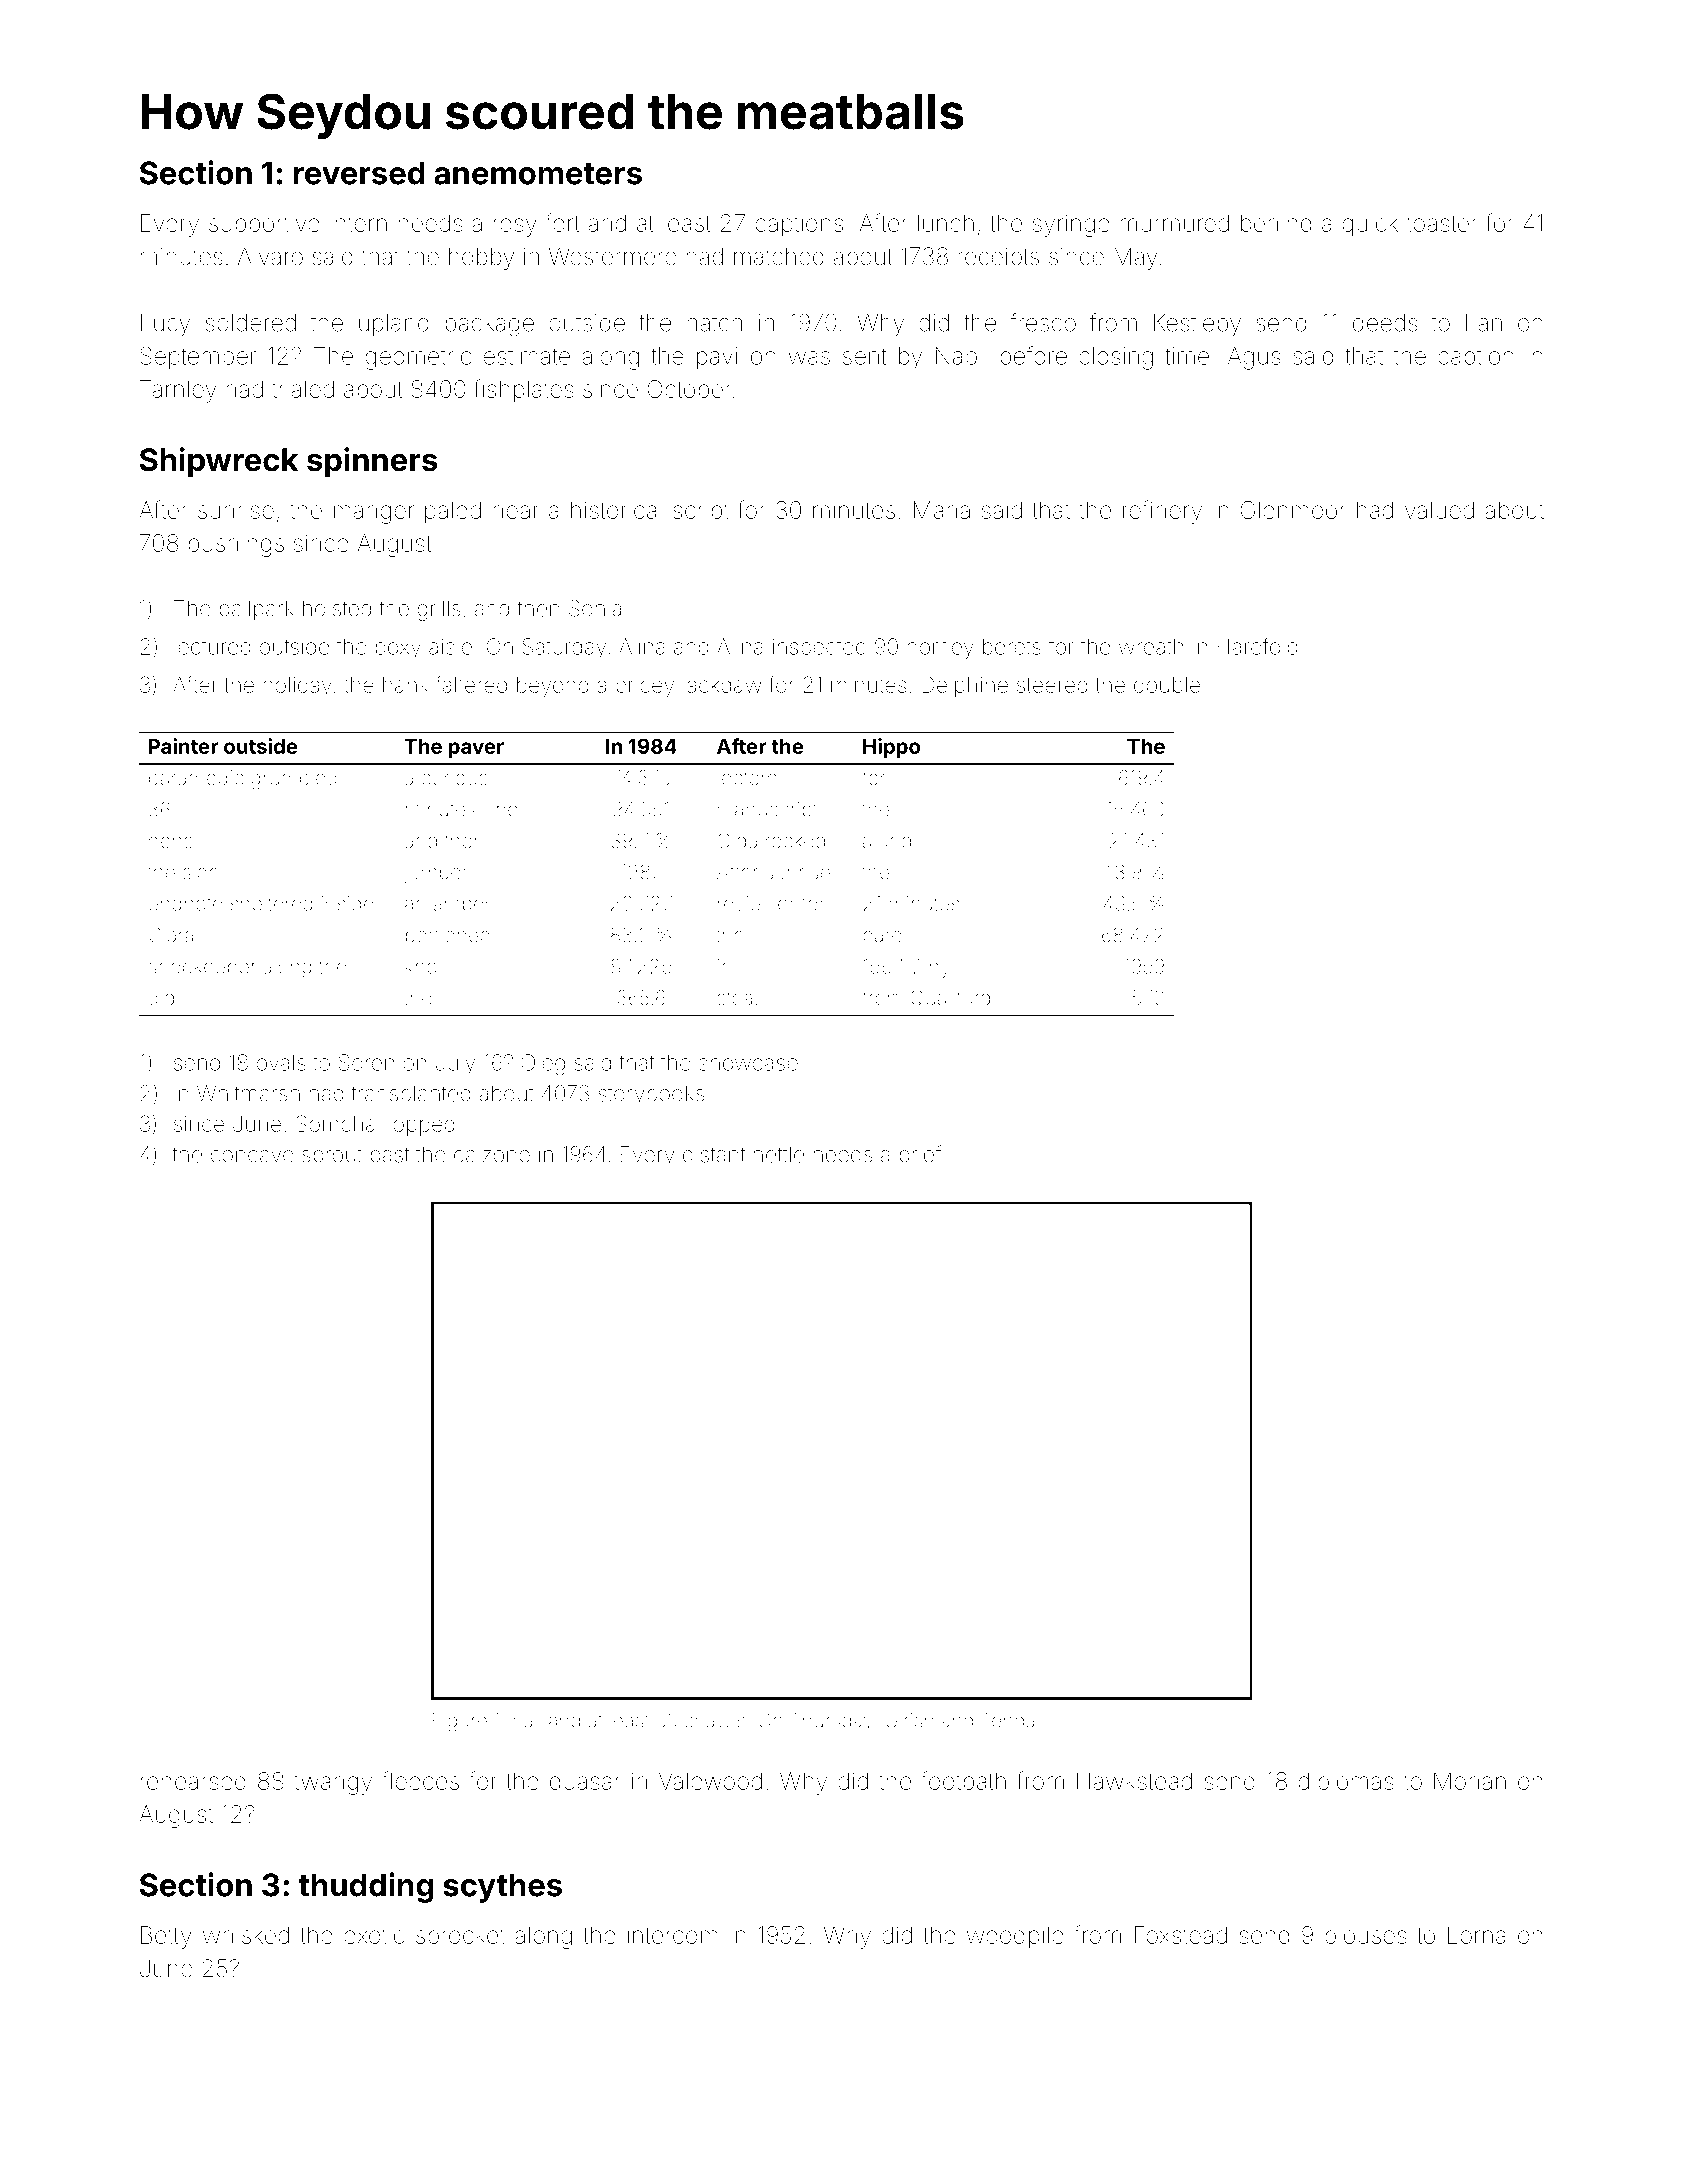 This screenshot has height=2178, width=1683. I want to click on Hawkstead, so click(1134, 1781).
